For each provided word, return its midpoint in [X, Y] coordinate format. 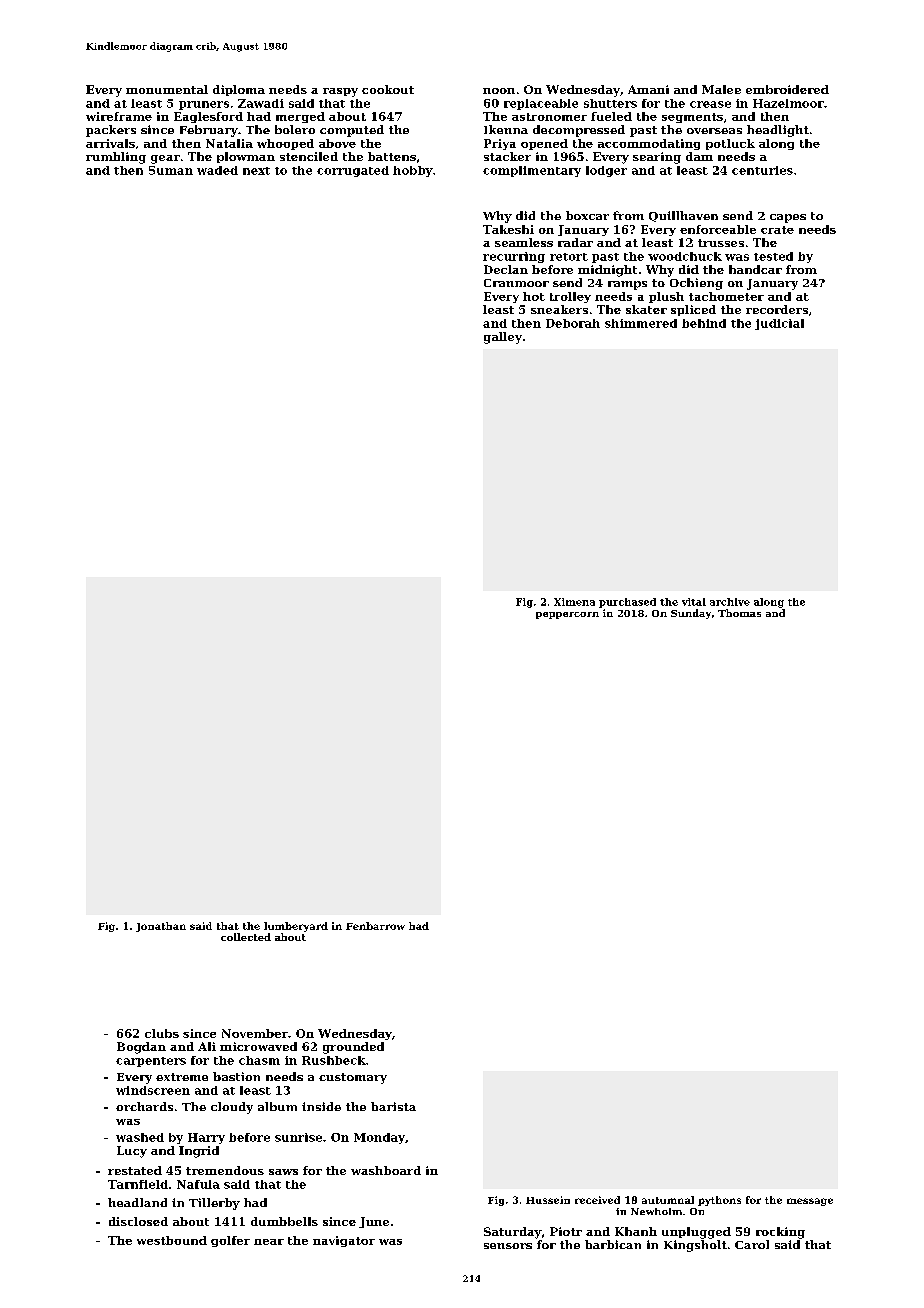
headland [137, 1202]
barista [393, 1106]
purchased [627, 603]
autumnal [668, 1200]
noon [499, 91]
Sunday [691, 614]
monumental [167, 89]
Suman [171, 170]
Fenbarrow [375, 926]
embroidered [787, 89]
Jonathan [161, 927]
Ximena [574, 602]
